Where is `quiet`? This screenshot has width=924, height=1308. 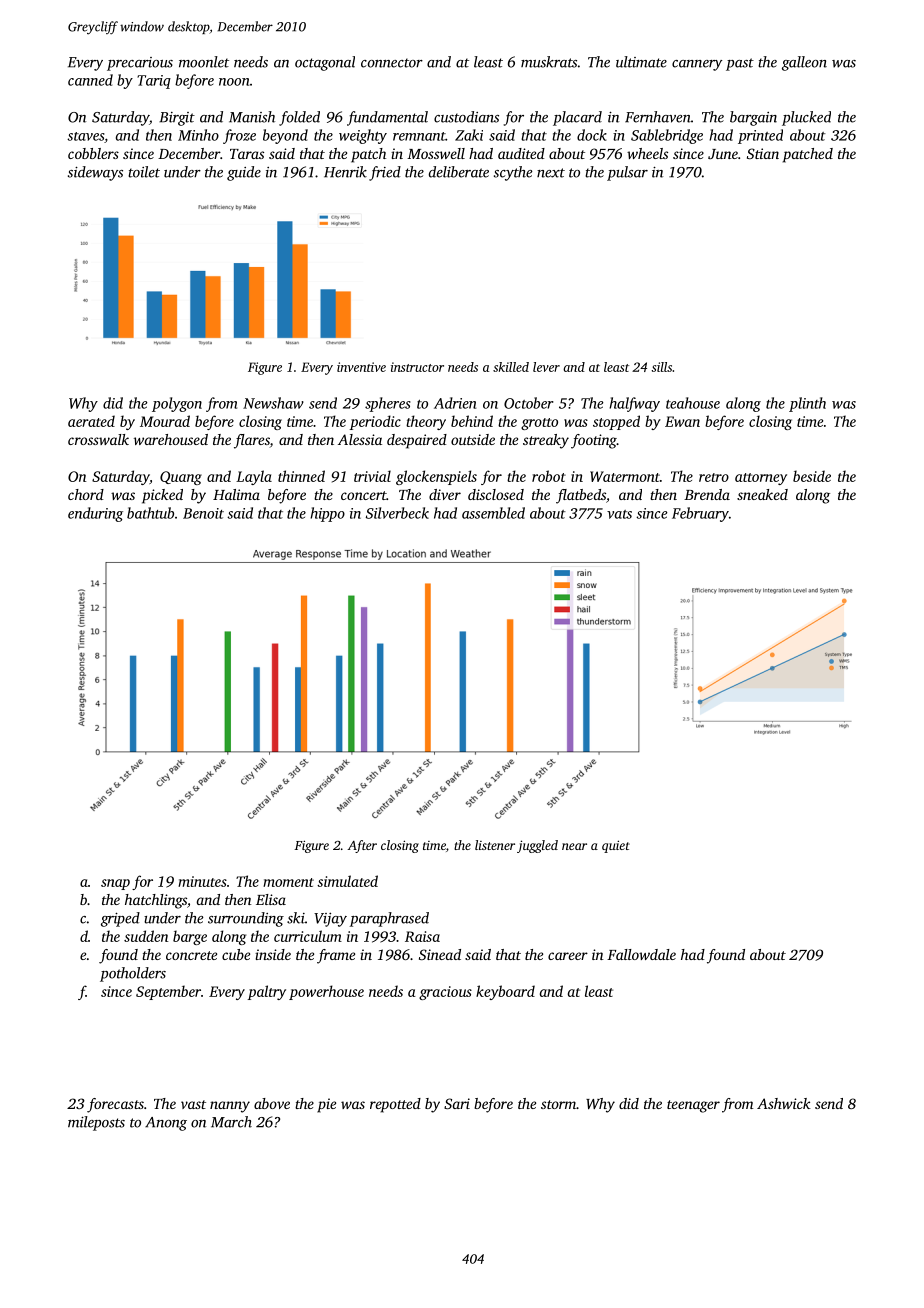 quiet is located at coordinates (616, 846).
